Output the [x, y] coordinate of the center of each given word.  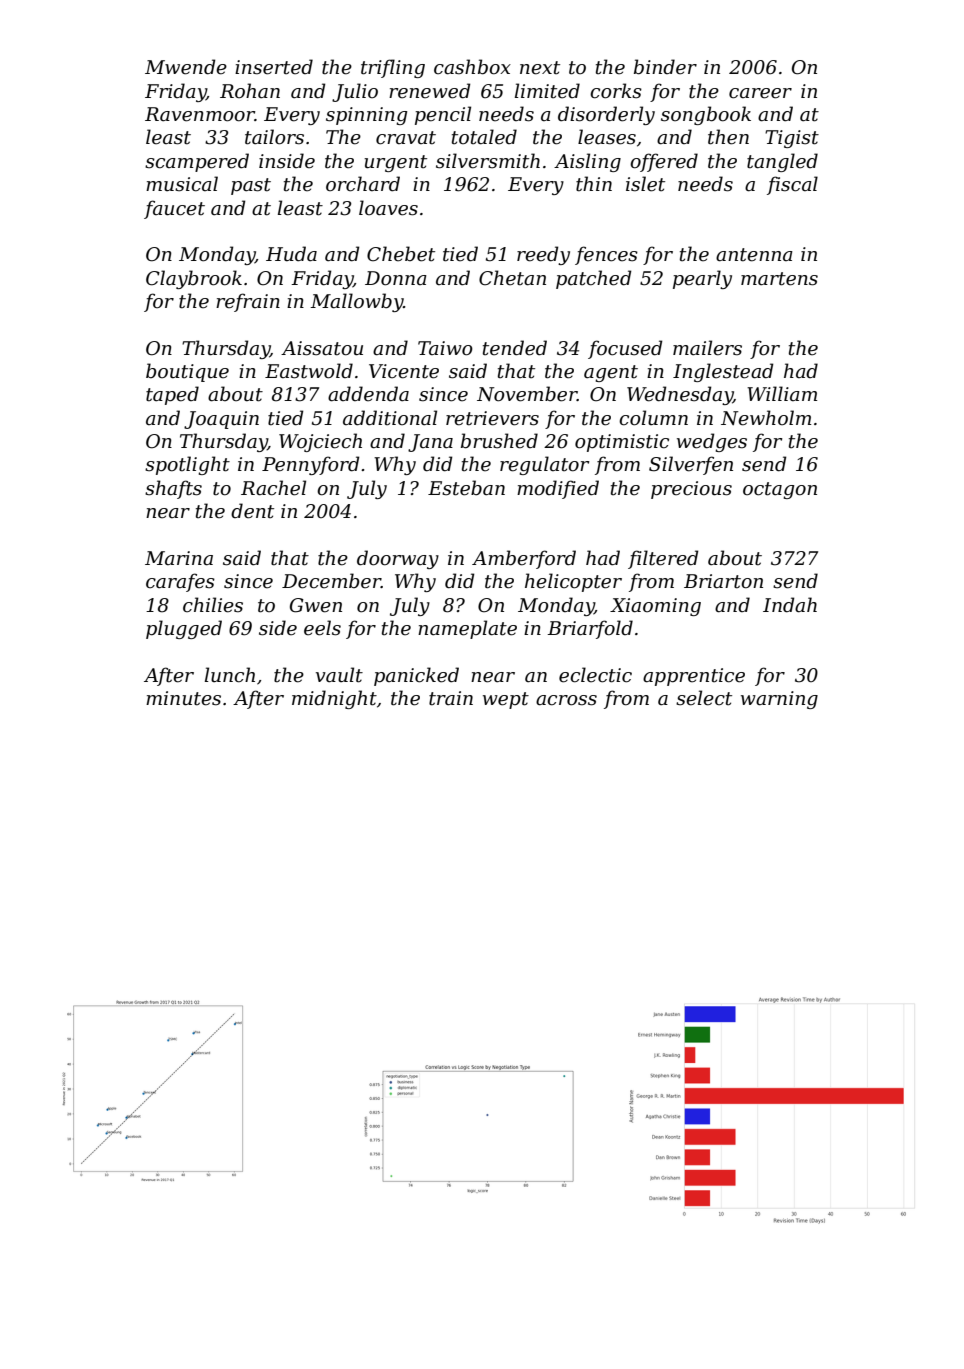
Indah [790, 605]
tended [515, 348]
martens [779, 279]
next [540, 68]
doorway [398, 559]
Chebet [401, 254]
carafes [180, 582]
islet [645, 184]
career [760, 93]
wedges [712, 442]
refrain [248, 302]
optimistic [622, 443]
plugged [184, 629]
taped [172, 395]
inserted [274, 67]
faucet [174, 209]
